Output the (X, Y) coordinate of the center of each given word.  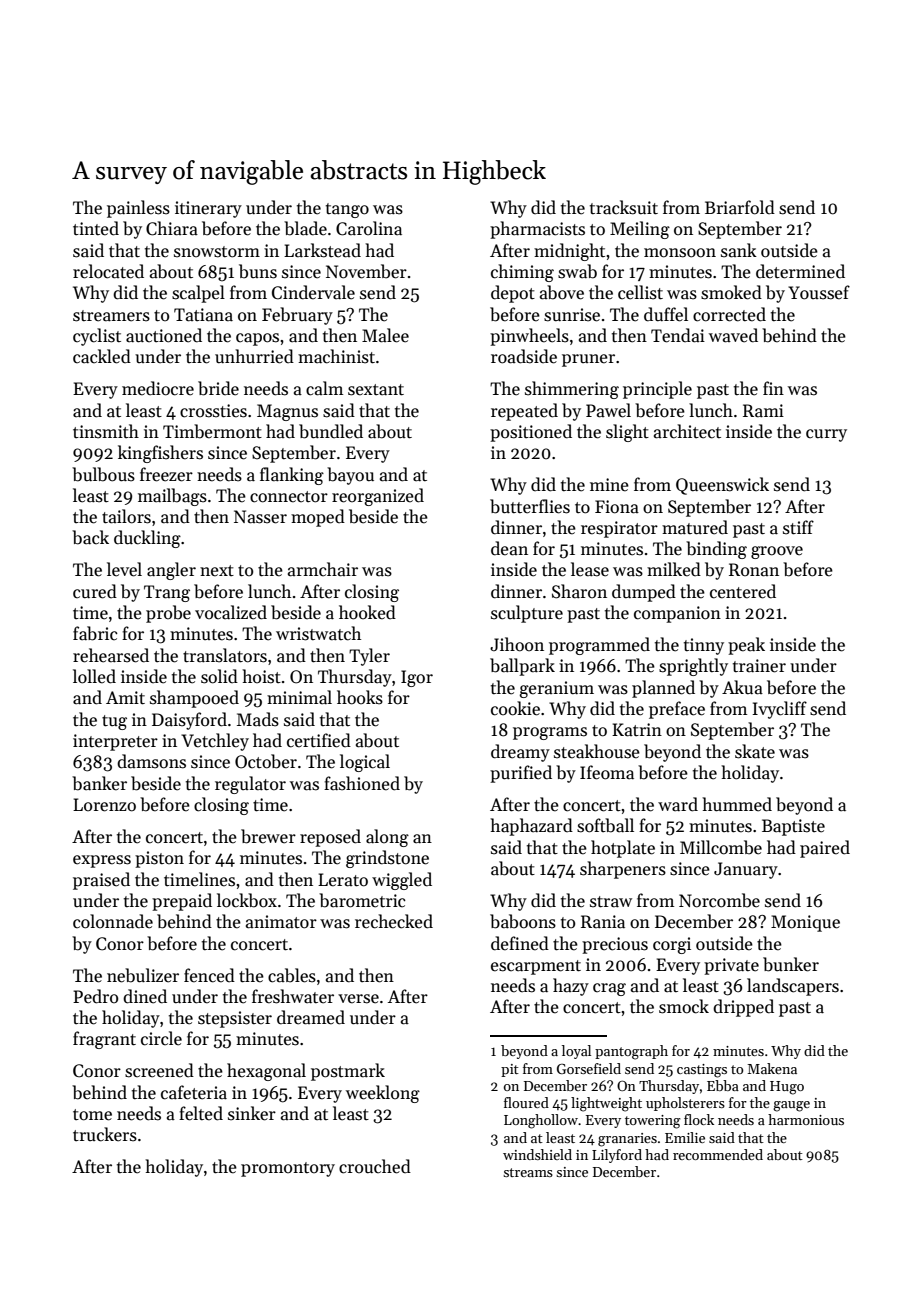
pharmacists (537, 230)
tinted (96, 228)
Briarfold (740, 207)
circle (161, 1038)
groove (777, 552)
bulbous (103, 474)
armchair (323, 569)
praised (101, 881)
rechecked (394, 921)
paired (825, 849)
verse (358, 999)
